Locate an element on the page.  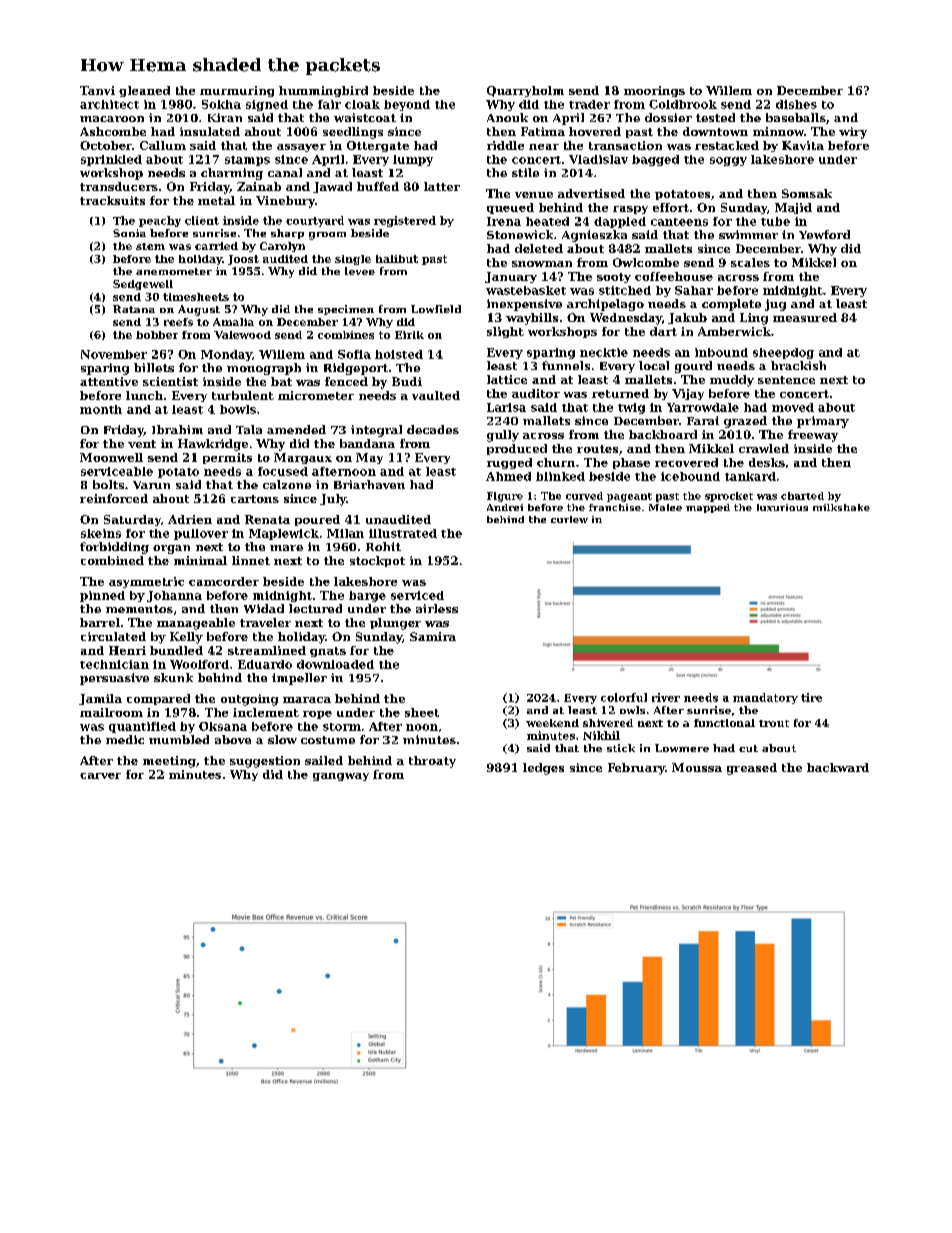
ledges is located at coordinates (543, 769).
